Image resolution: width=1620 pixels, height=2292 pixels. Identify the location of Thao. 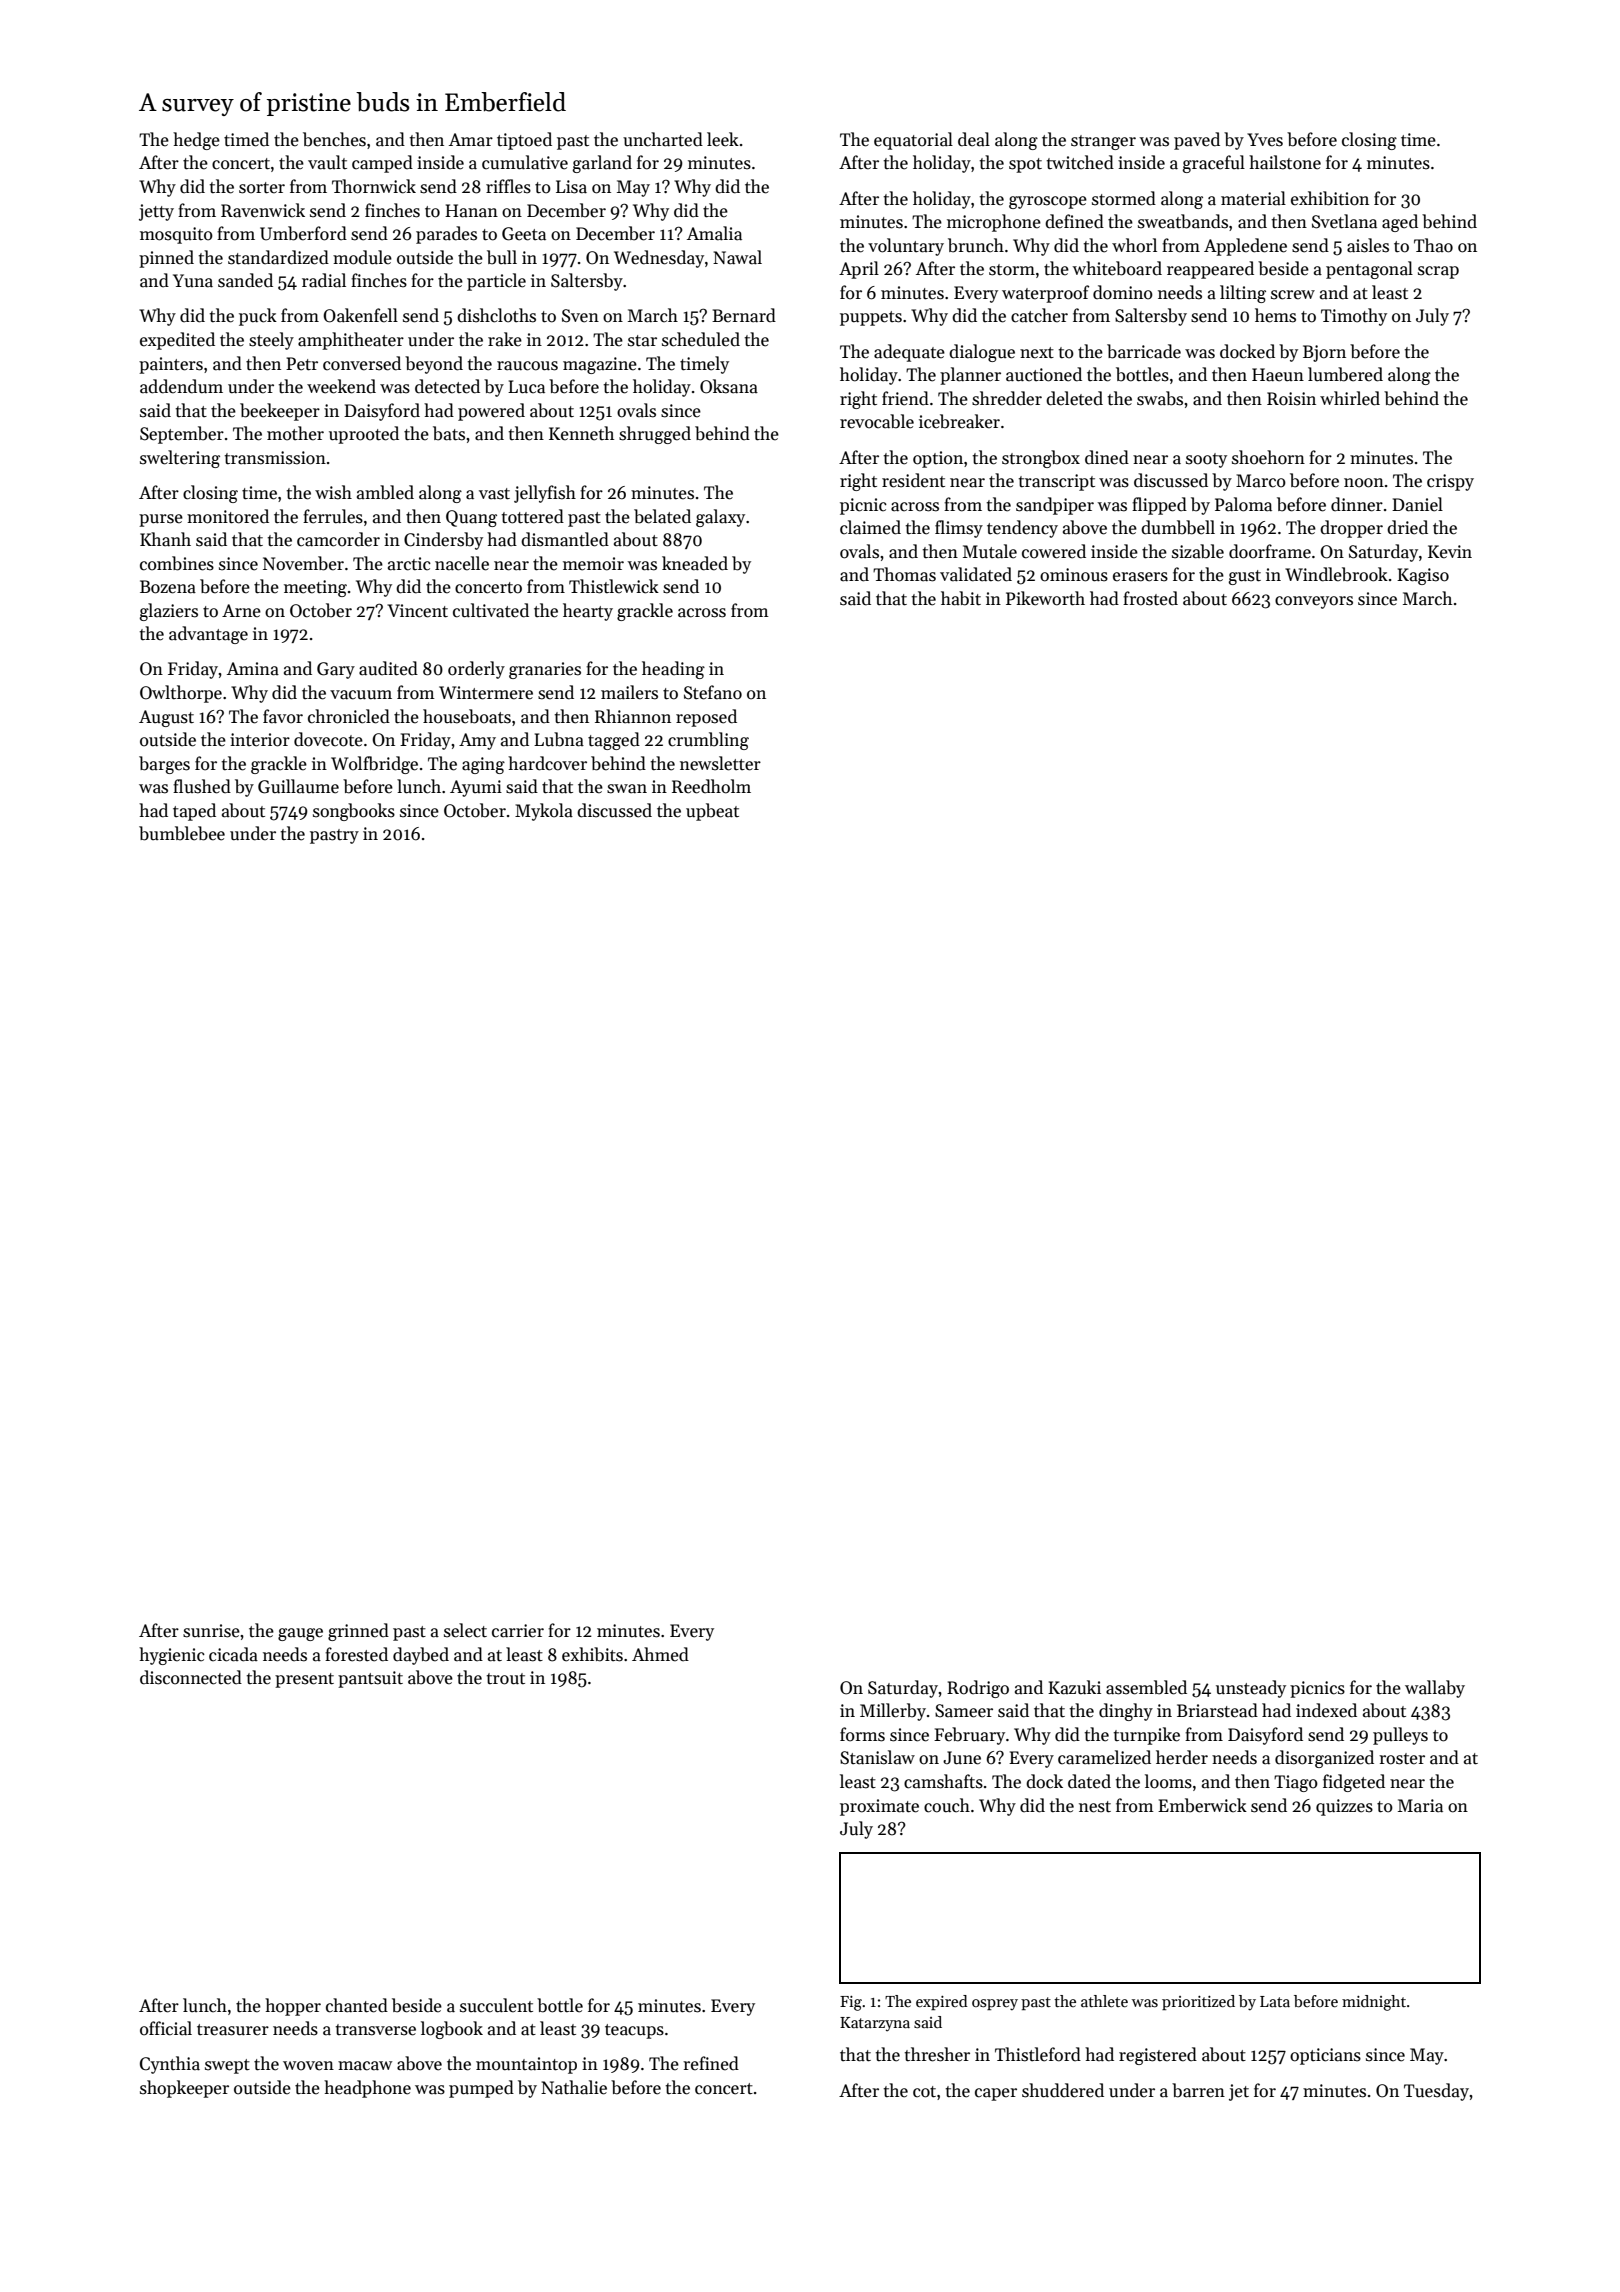
(1433, 245).
